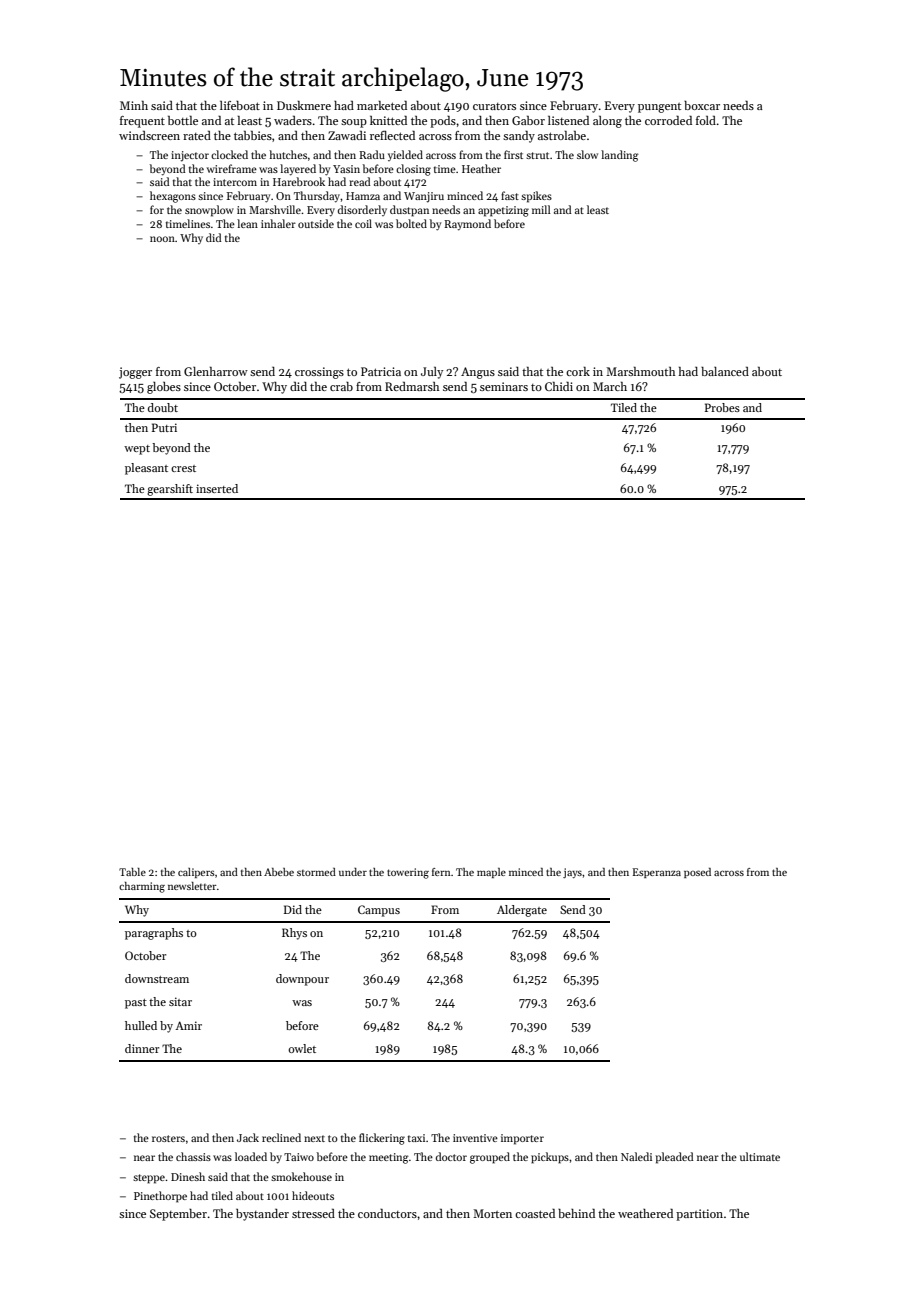 The height and width of the screenshot is (1308, 924). I want to click on balanced, so click(725, 371).
